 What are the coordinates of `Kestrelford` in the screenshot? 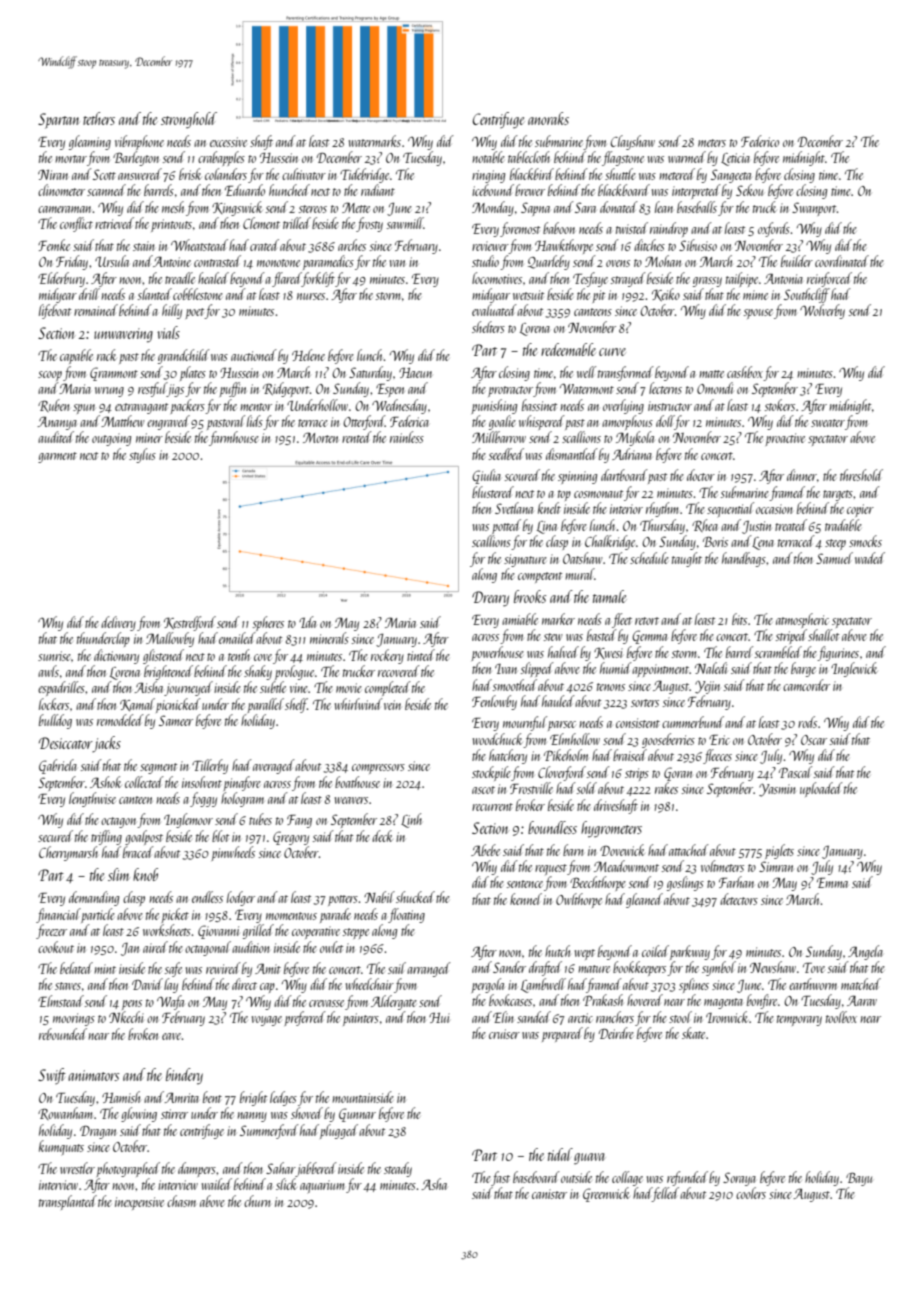 It's located at (190, 623).
